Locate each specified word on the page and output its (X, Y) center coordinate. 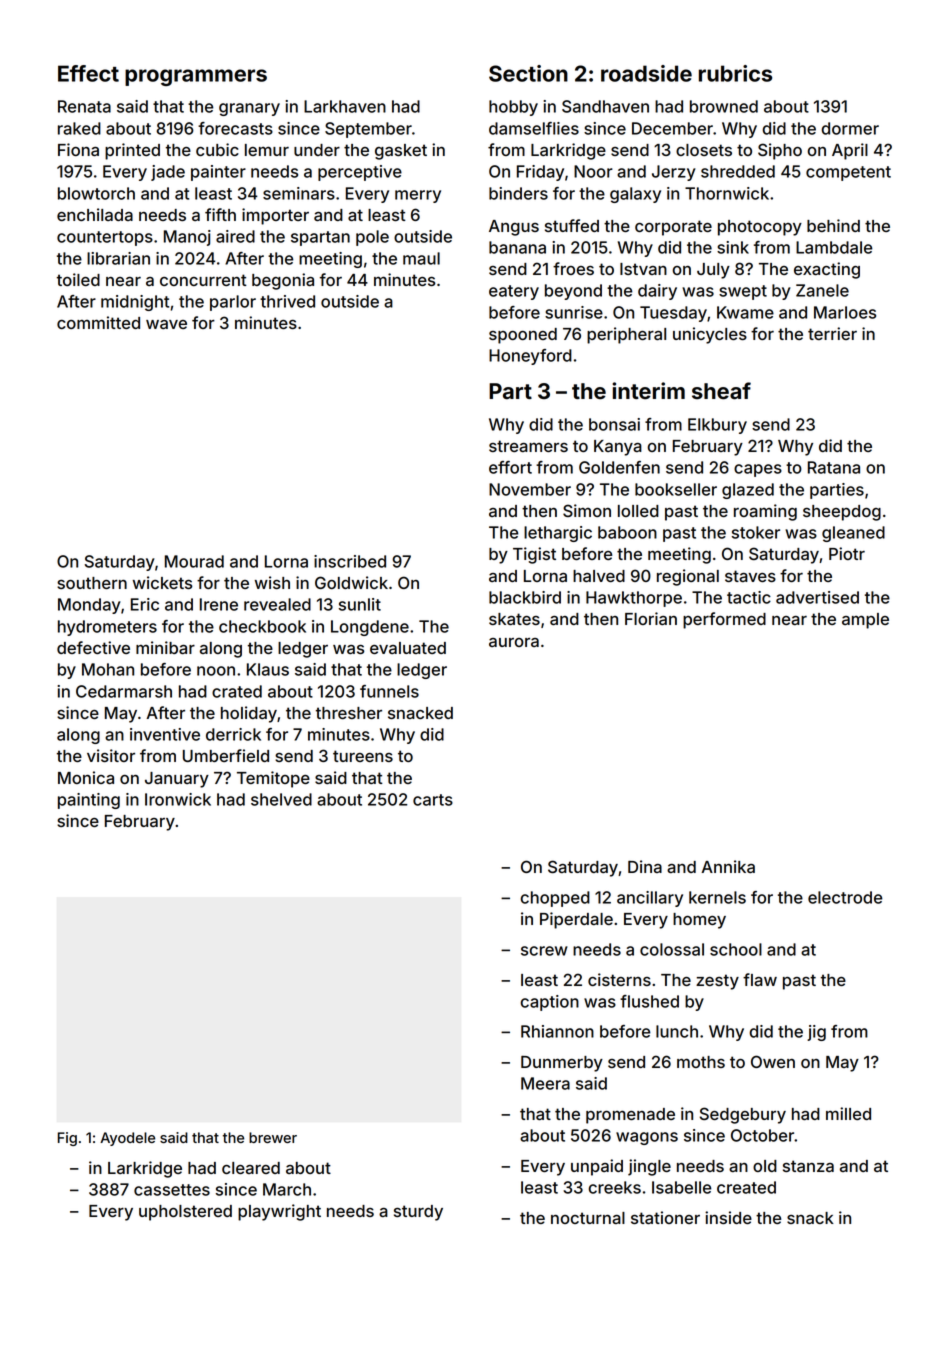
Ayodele (127, 1139)
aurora (514, 642)
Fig (67, 1139)
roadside (646, 73)
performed (724, 620)
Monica (86, 777)
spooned (523, 336)
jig (816, 1033)
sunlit (360, 604)
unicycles (710, 335)
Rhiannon (557, 1031)
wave (166, 324)
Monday (89, 606)
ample (865, 621)
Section (528, 73)
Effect (88, 73)
